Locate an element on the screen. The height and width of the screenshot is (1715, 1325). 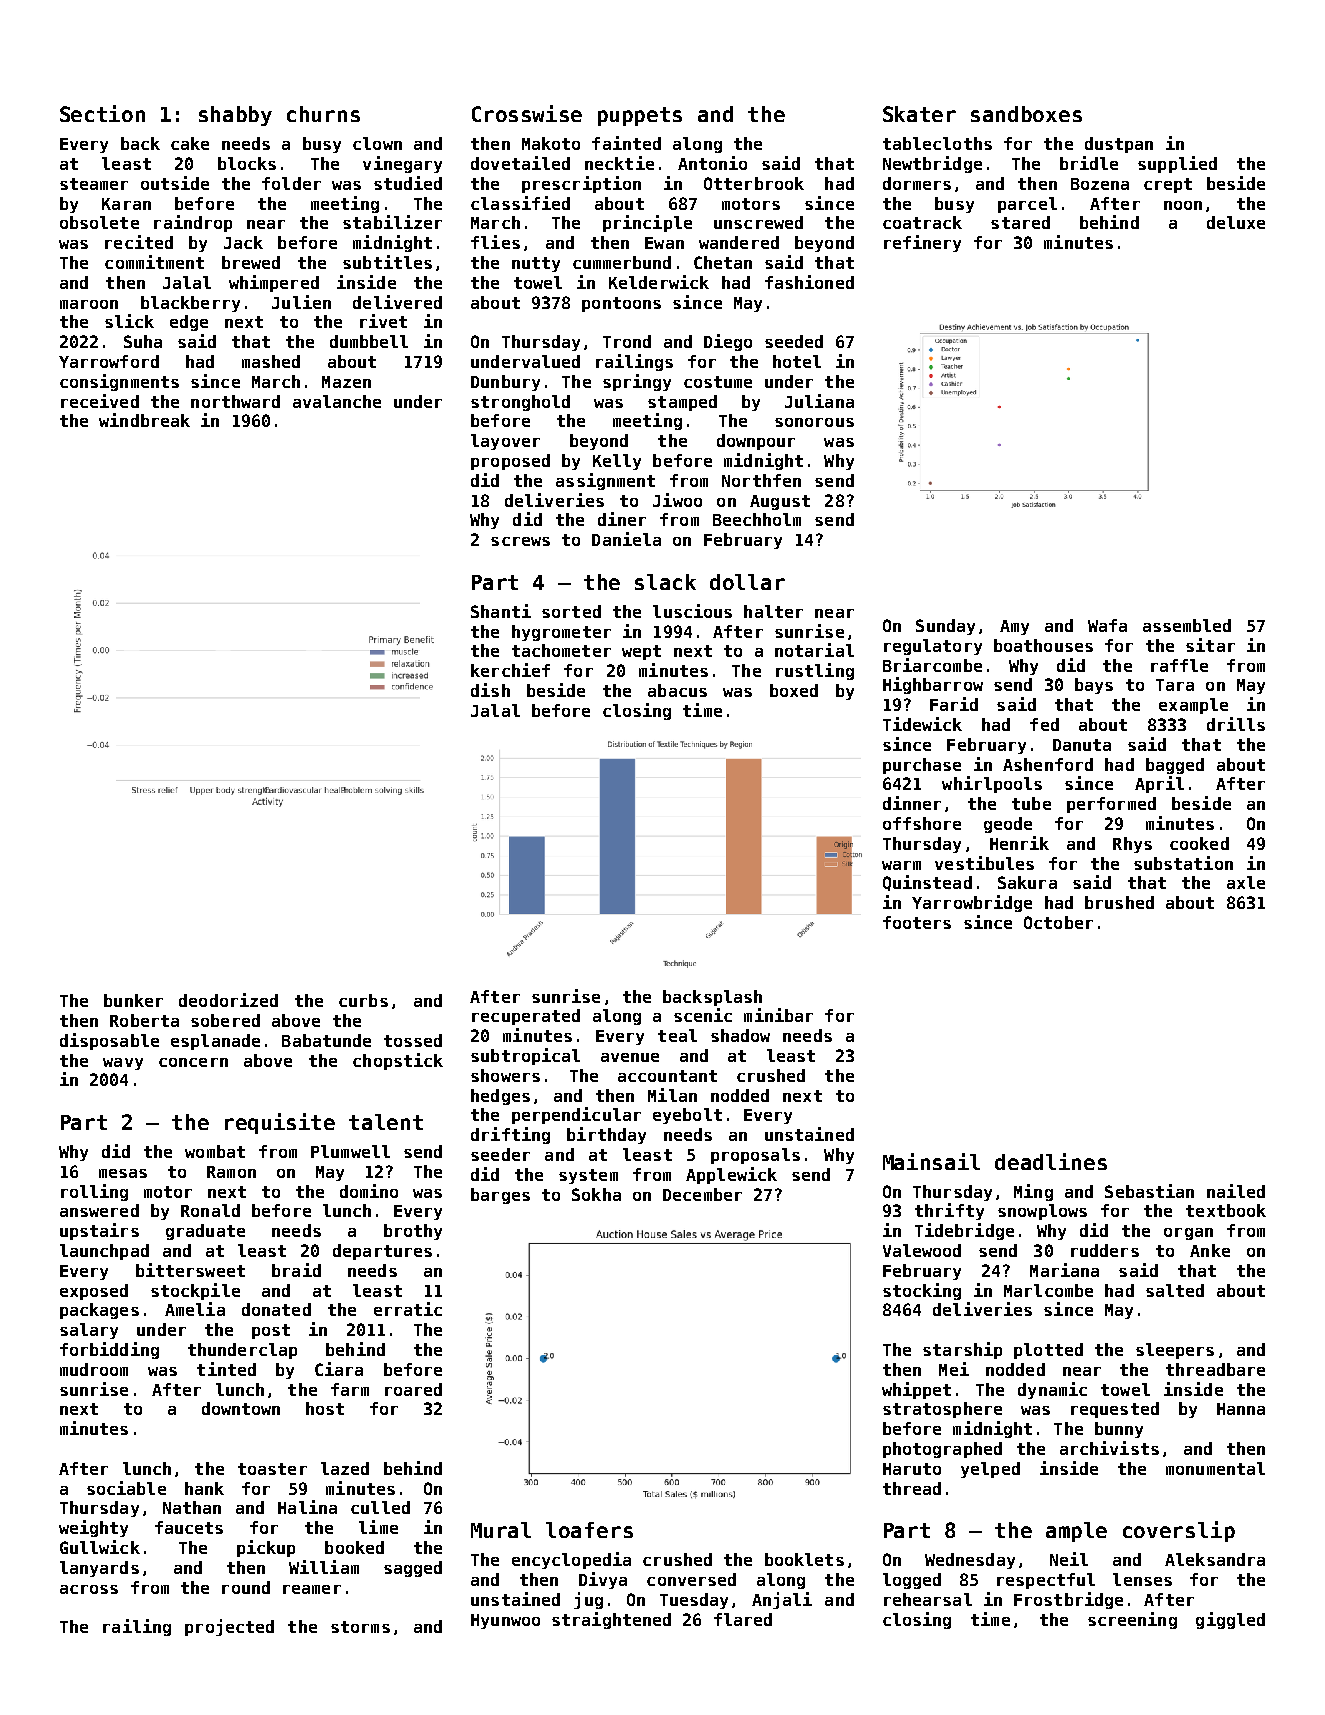
encyclopedia is located at coordinates (571, 1560).
